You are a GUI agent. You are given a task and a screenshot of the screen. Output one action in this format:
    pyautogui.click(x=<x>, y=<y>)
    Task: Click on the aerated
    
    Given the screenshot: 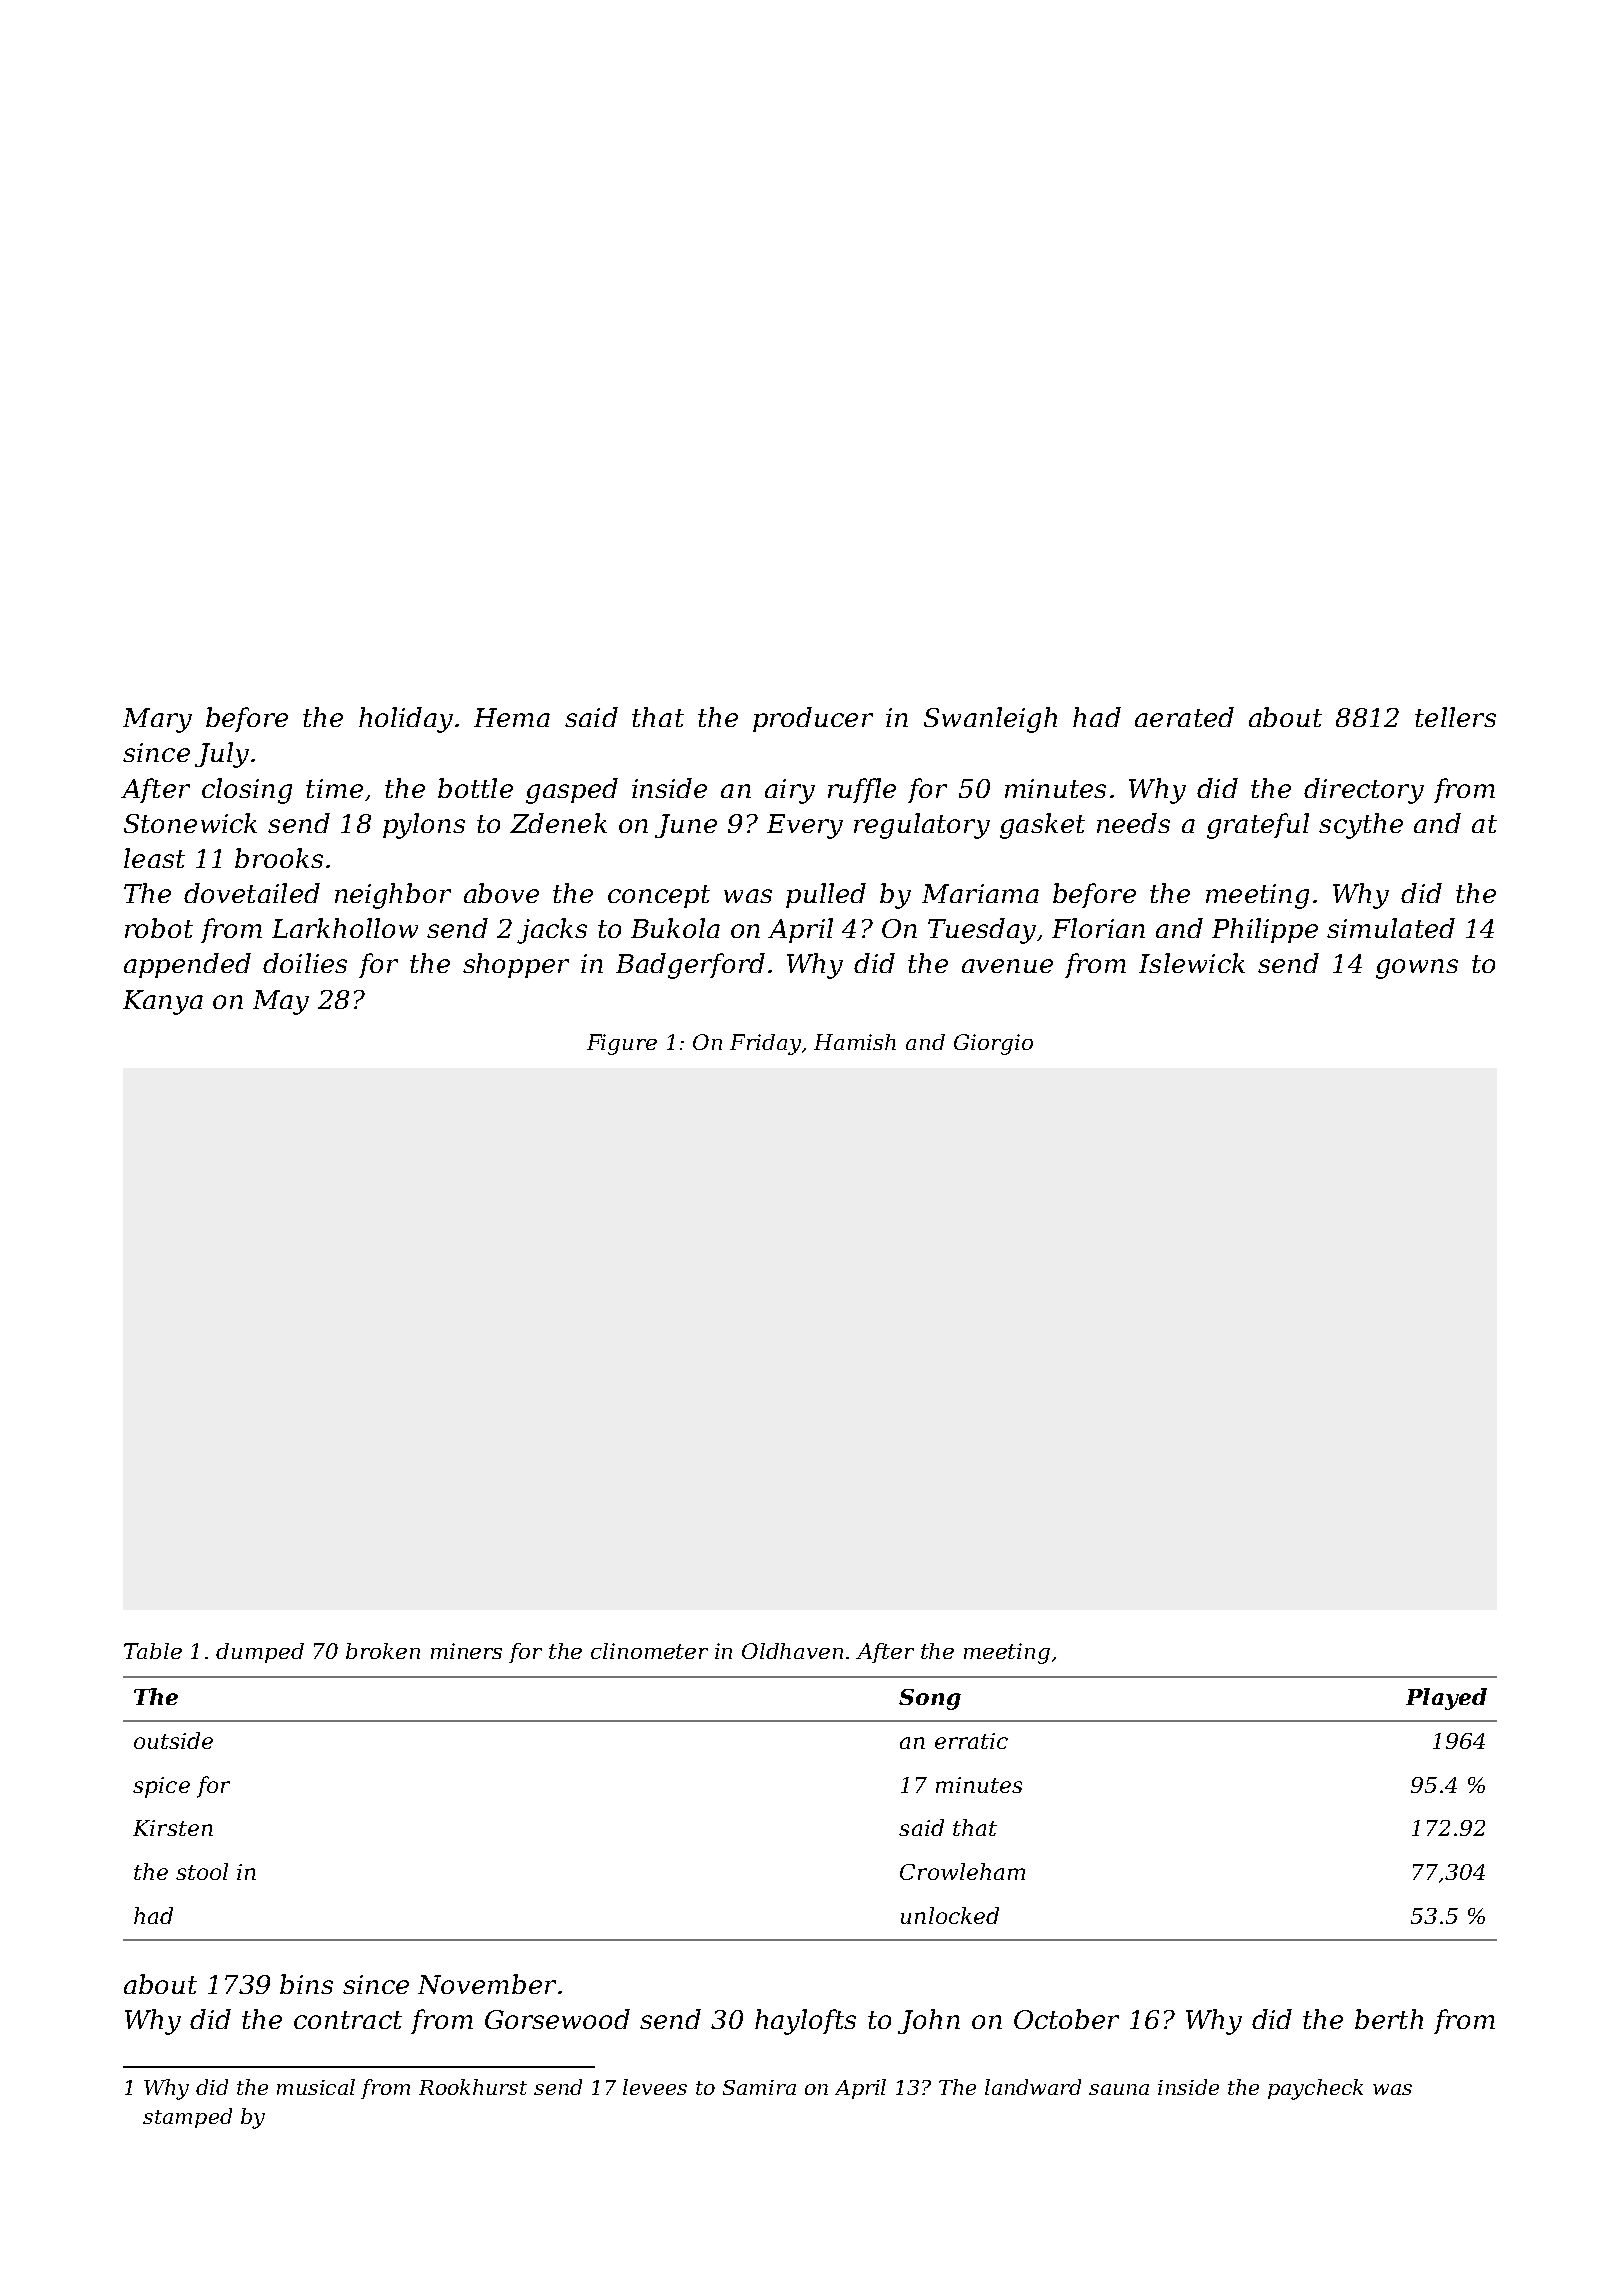 What is the action you would take?
    pyautogui.click(x=1184, y=717)
